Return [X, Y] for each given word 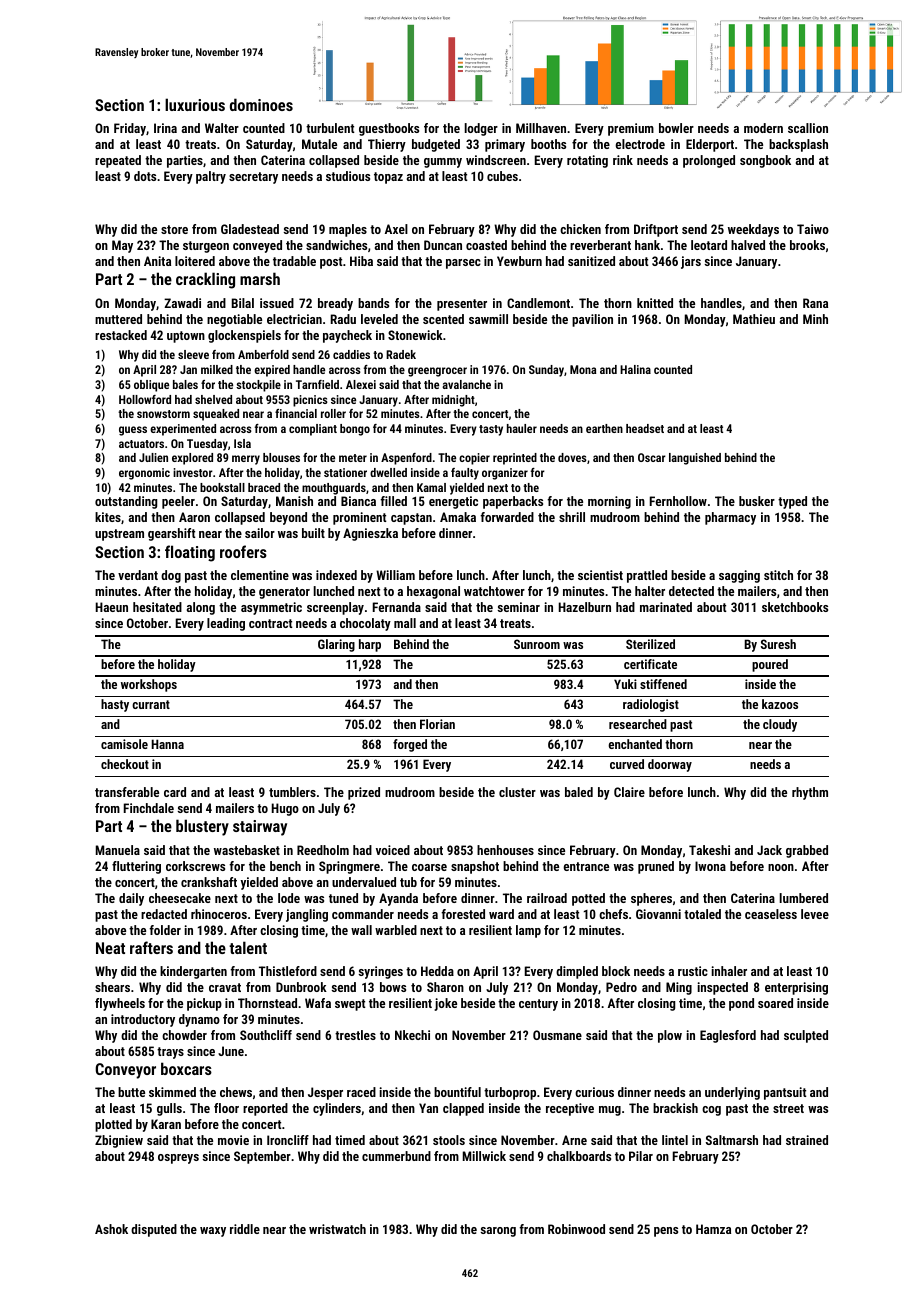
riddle [245, 1229]
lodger [481, 129]
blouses [281, 457]
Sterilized [650, 644]
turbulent [330, 128]
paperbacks [513, 502]
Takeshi [709, 850]
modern [763, 128]
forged [410, 745]
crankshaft [209, 882]
